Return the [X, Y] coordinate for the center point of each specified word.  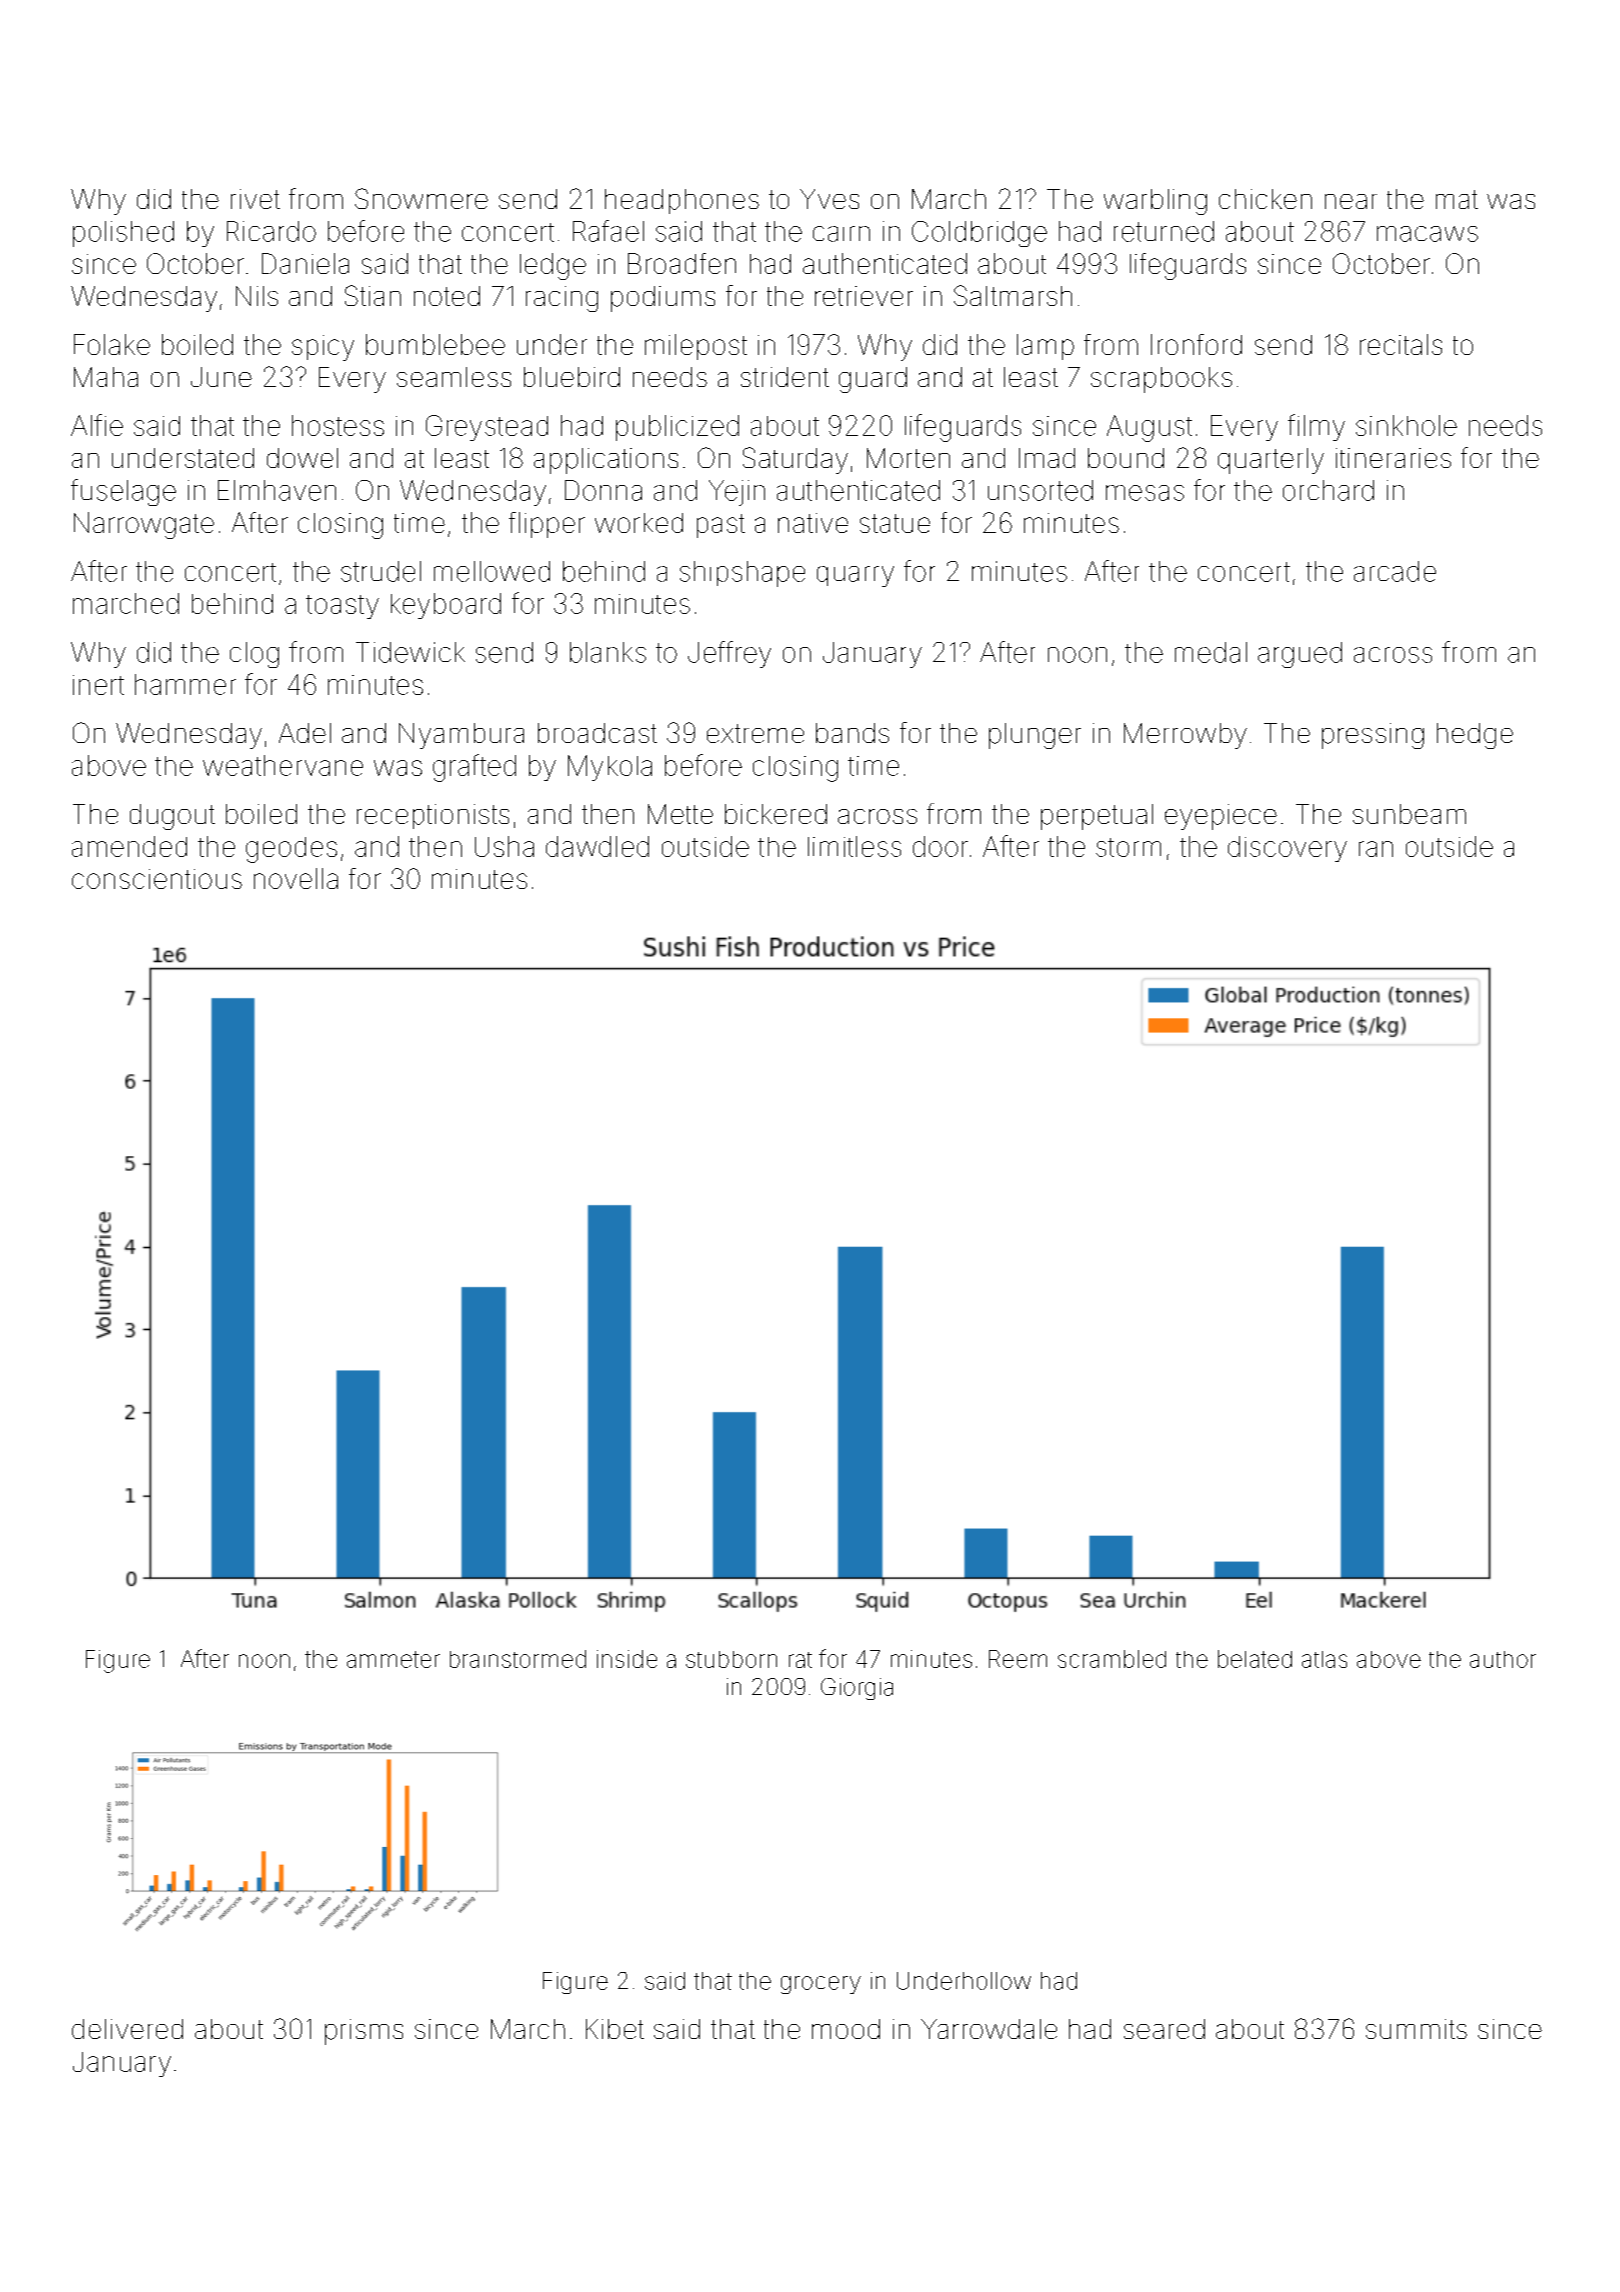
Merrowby [1185, 736]
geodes [291, 850]
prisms [364, 2032]
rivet [255, 199]
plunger [1035, 736]
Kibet [615, 2029]
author [1503, 1659]
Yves [829, 199]
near [1351, 201]
